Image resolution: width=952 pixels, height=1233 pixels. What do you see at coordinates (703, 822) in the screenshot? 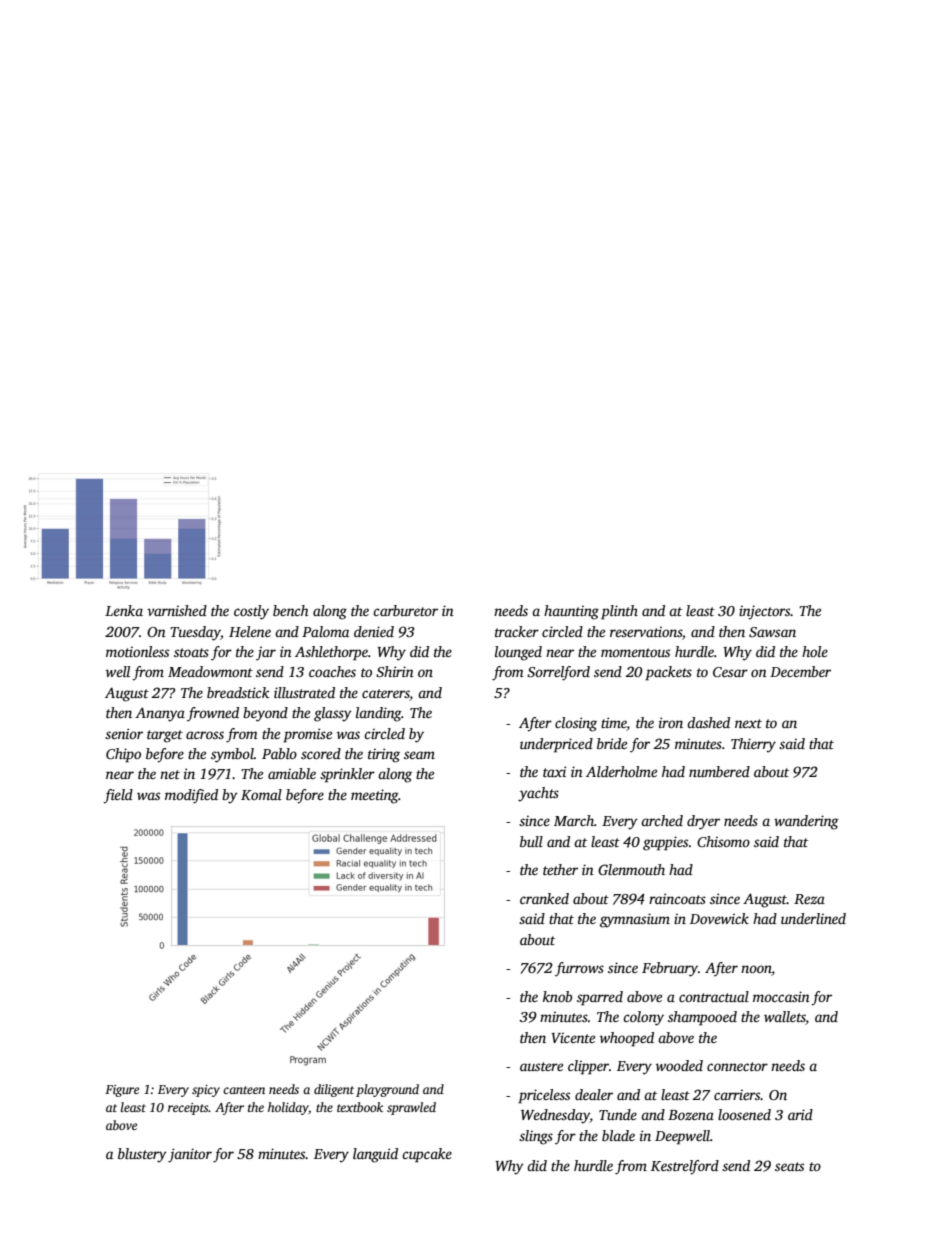
I see `dryer` at bounding box center [703, 822].
